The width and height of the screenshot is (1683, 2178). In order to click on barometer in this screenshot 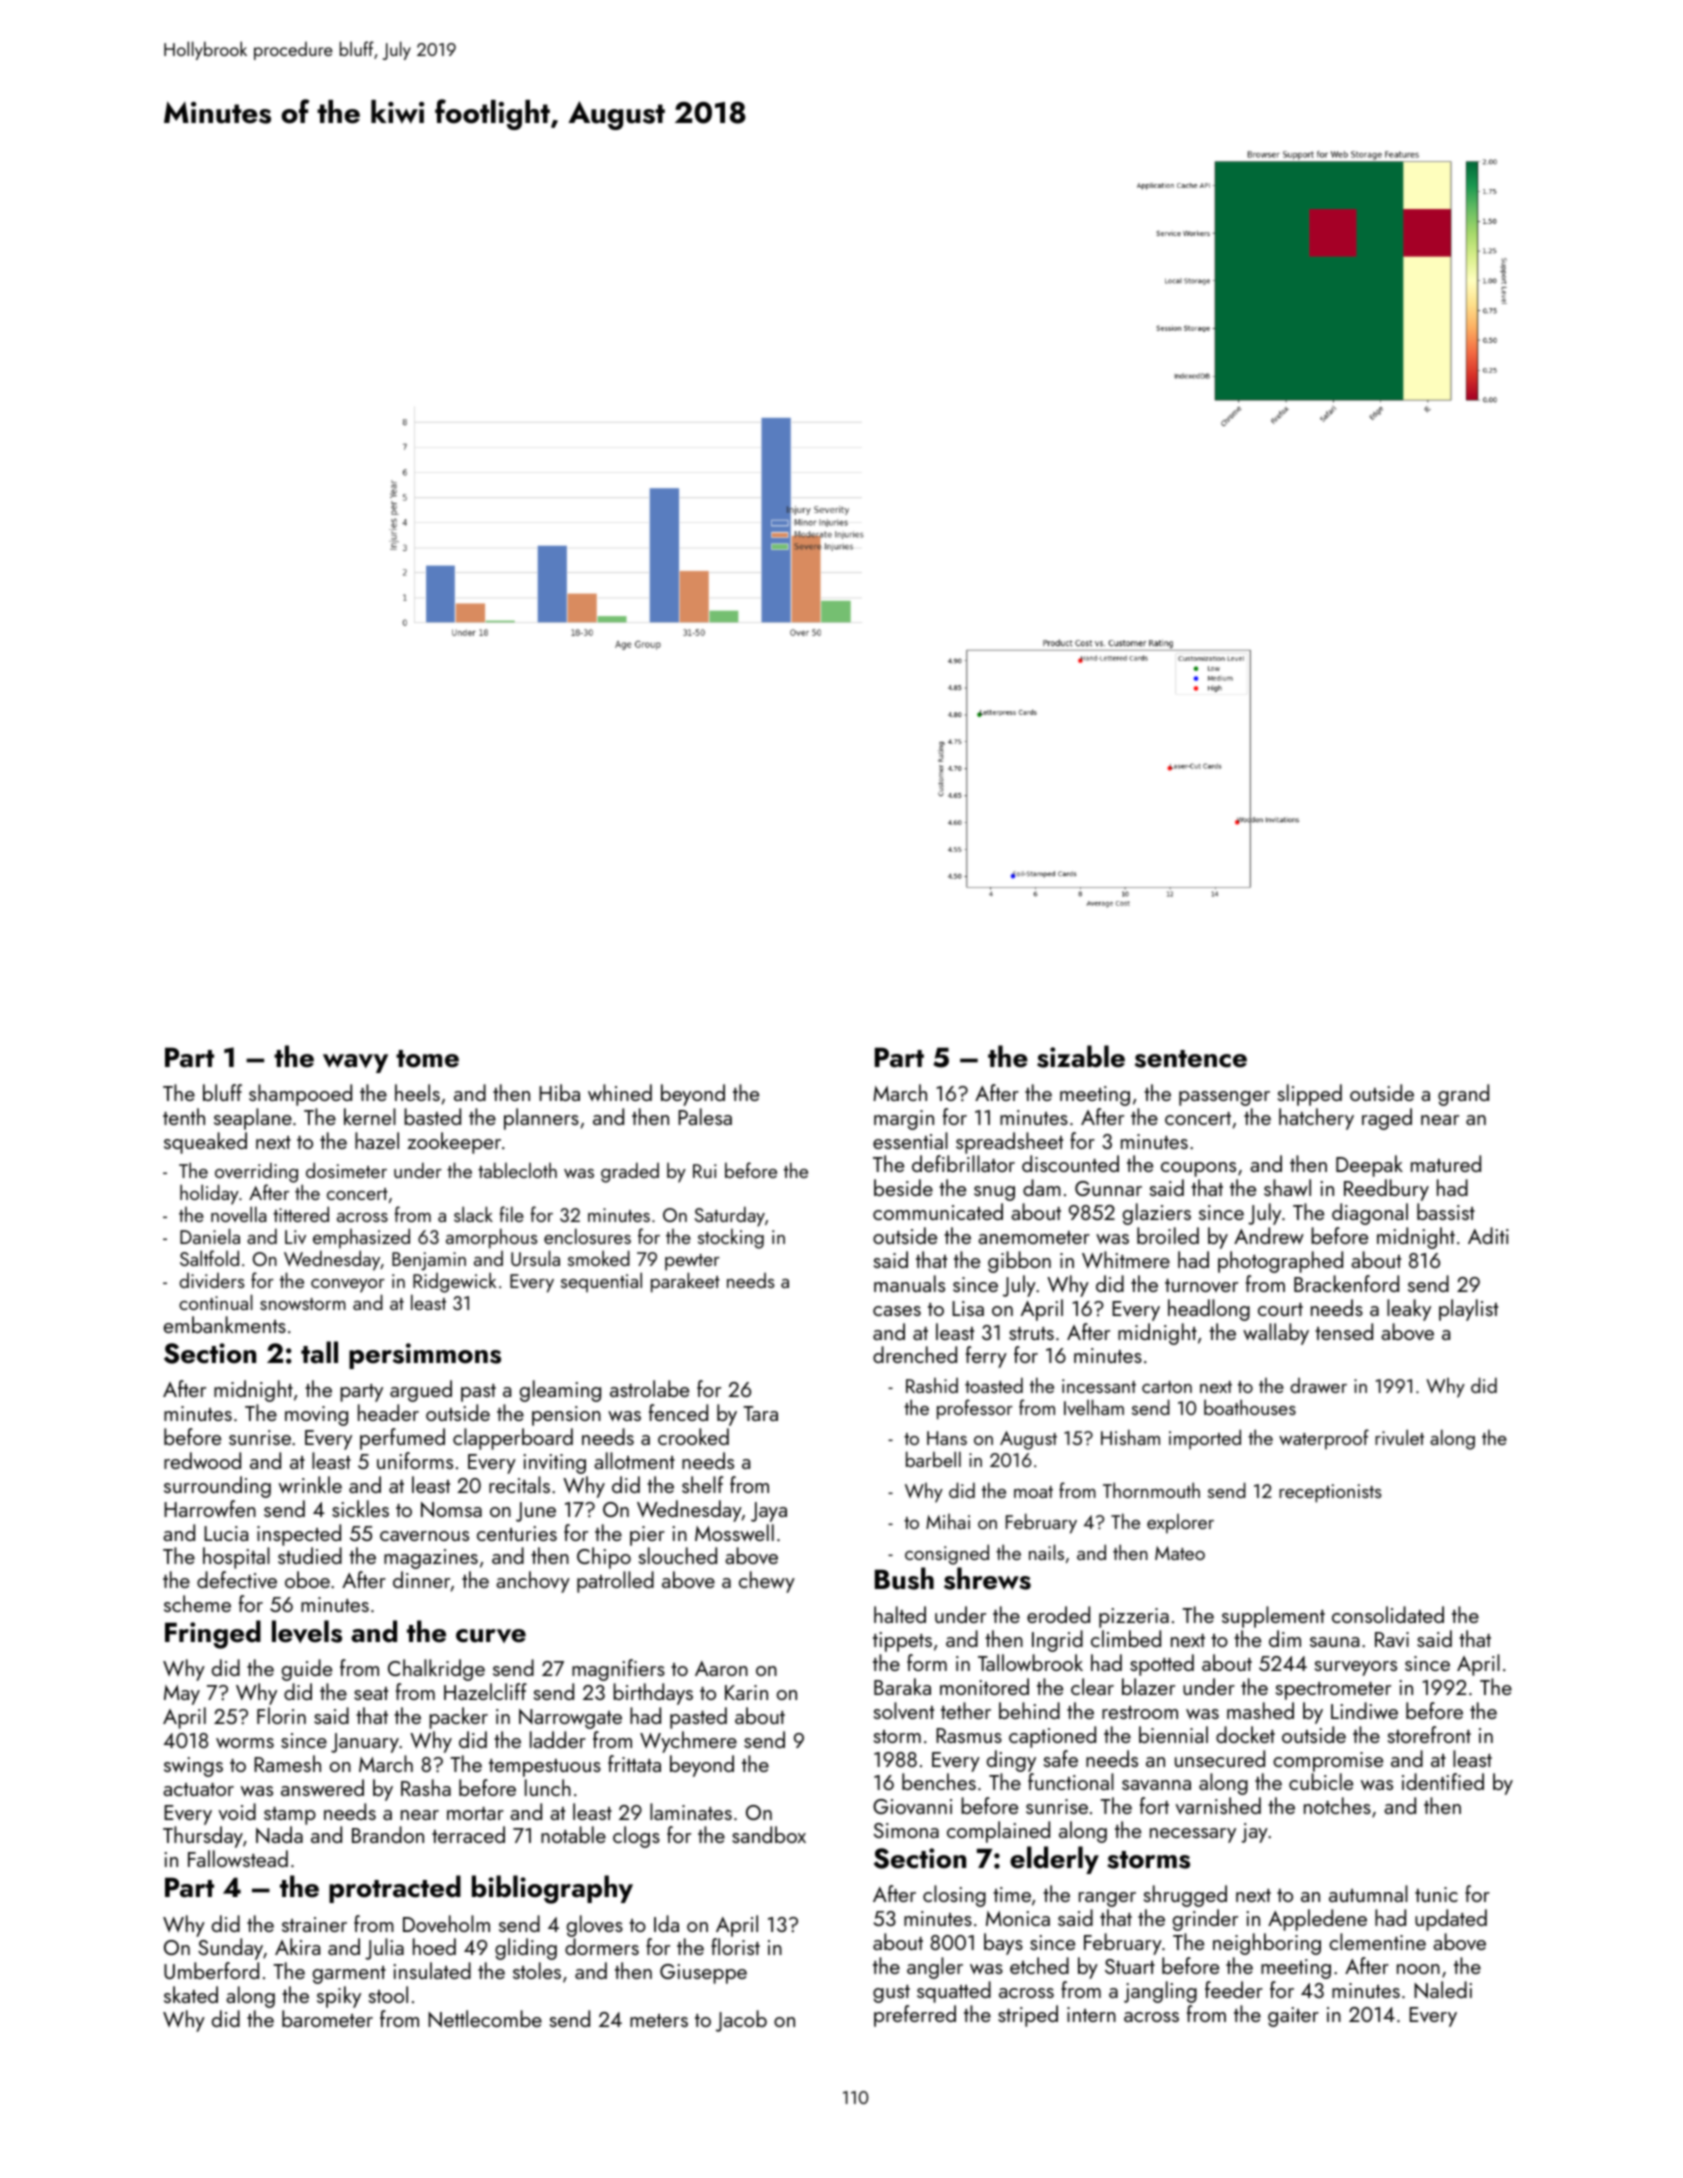, I will do `click(327, 2018)`.
